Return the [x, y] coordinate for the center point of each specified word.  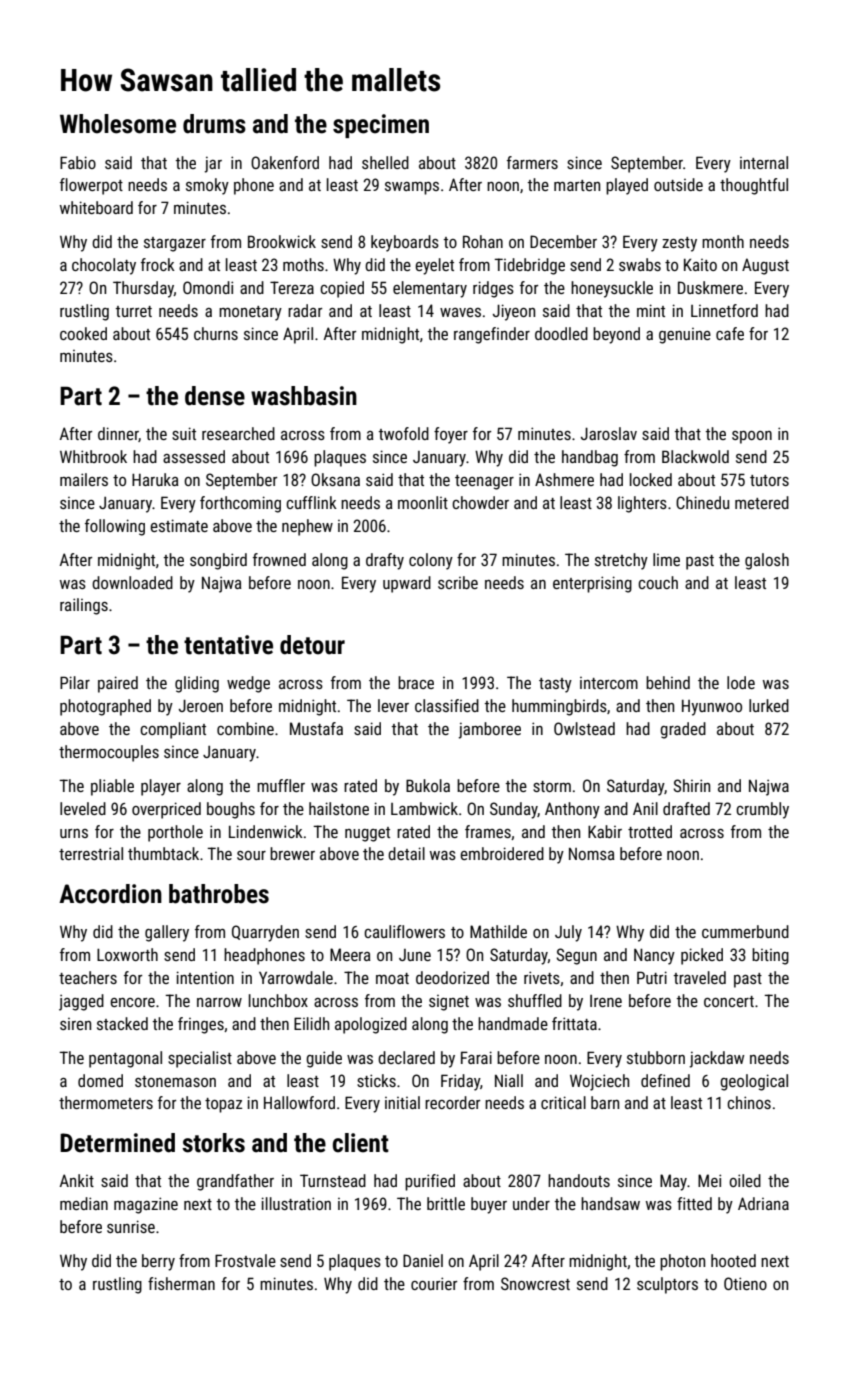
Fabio [78, 162]
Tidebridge [529, 266]
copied [342, 289]
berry [158, 1262]
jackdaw [717, 1059]
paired [118, 684]
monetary [250, 313]
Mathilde [498, 931]
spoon [752, 437]
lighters [642, 504]
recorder [452, 1102]
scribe [458, 582]
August [765, 266]
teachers [88, 977]
